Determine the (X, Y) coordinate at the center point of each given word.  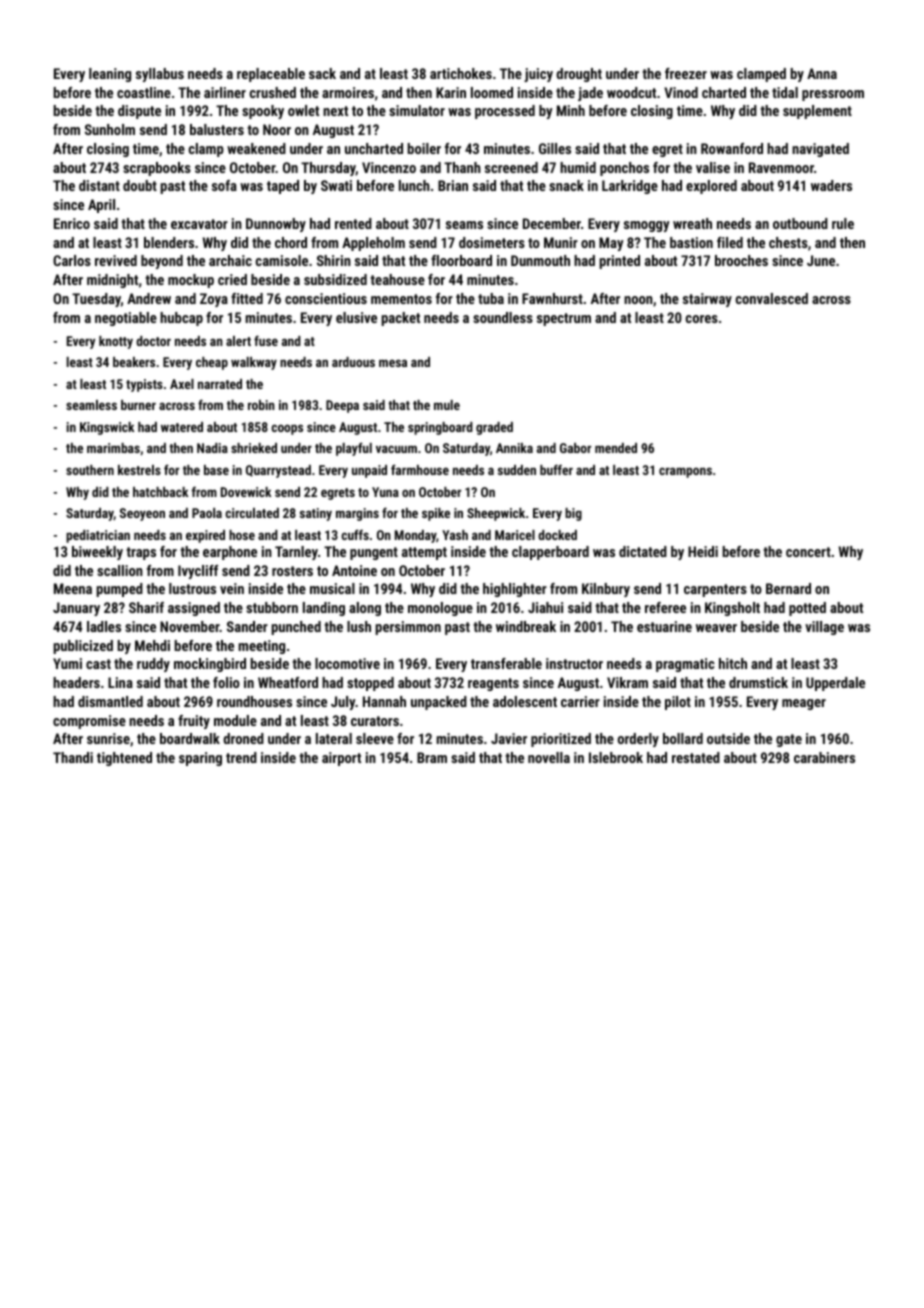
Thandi (73, 757)
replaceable (271, 75)
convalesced (772, 298)
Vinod (681, 92)
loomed (492, 92)
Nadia (212, 448)
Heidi (703, 551)
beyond (162, 262)
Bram (432, 757)
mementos (401, 299)
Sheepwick (496, 514)
